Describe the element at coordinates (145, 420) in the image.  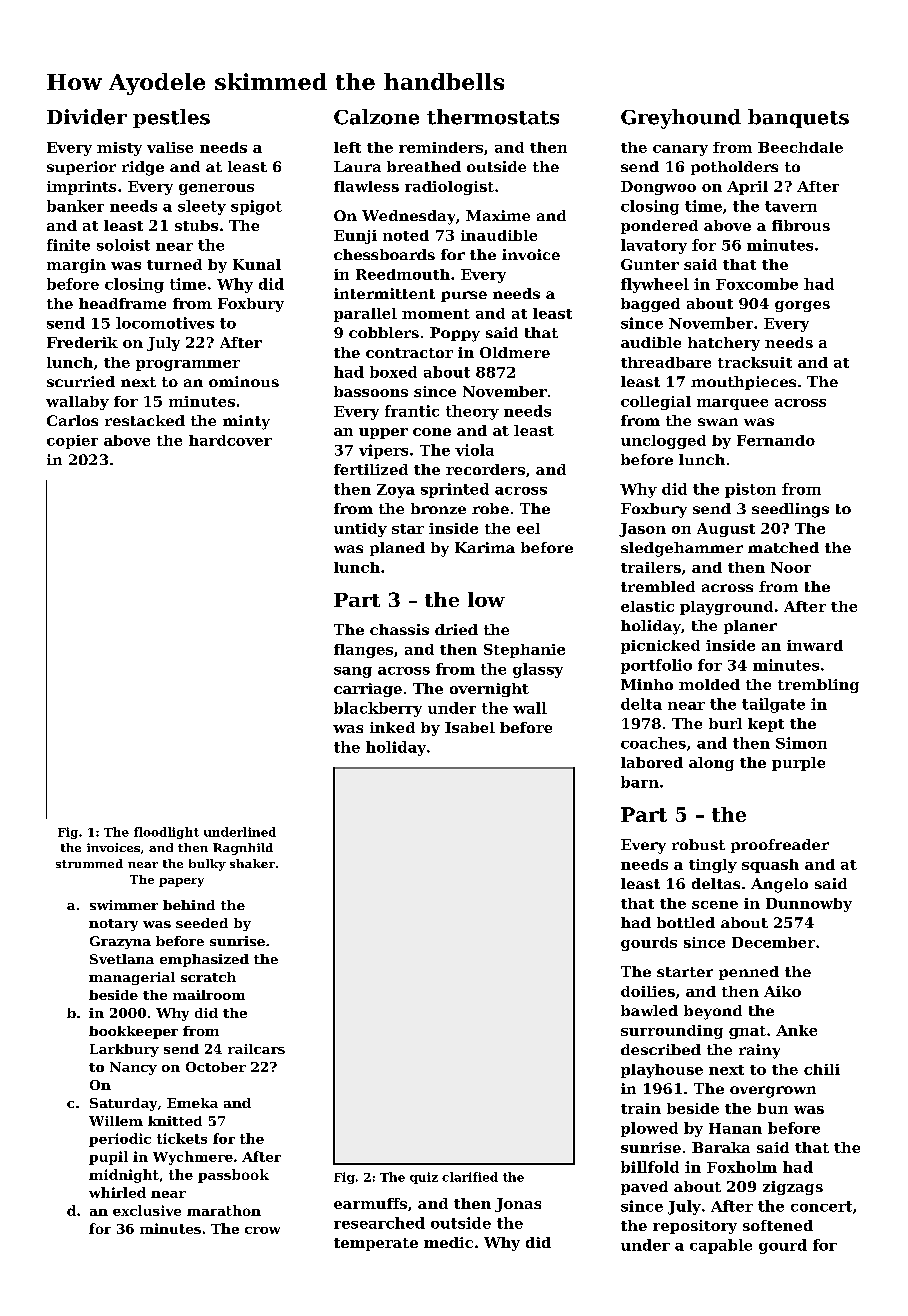
I see `restacked` at that location.
